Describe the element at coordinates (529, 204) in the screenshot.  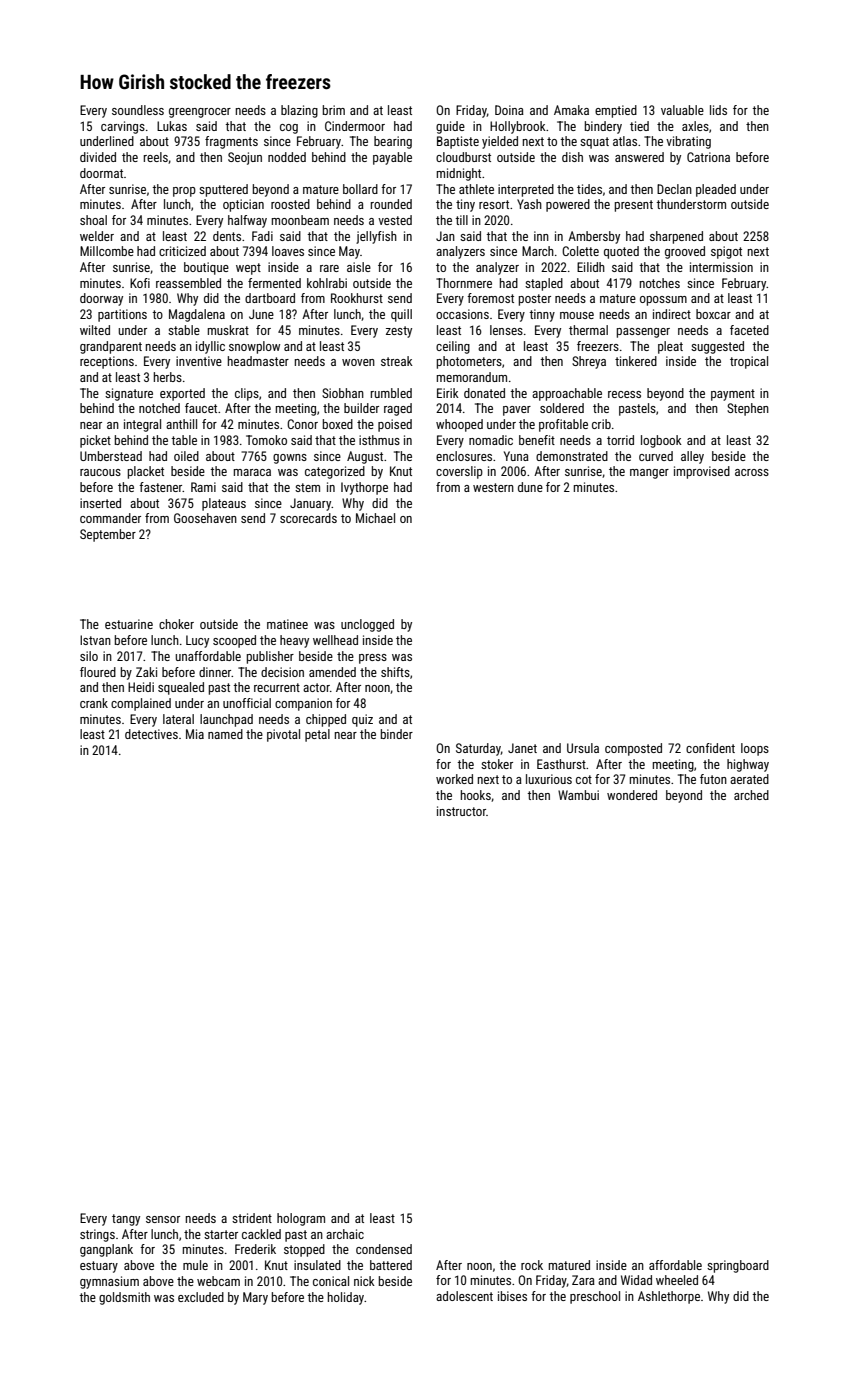
I see `Yash` at that location.
